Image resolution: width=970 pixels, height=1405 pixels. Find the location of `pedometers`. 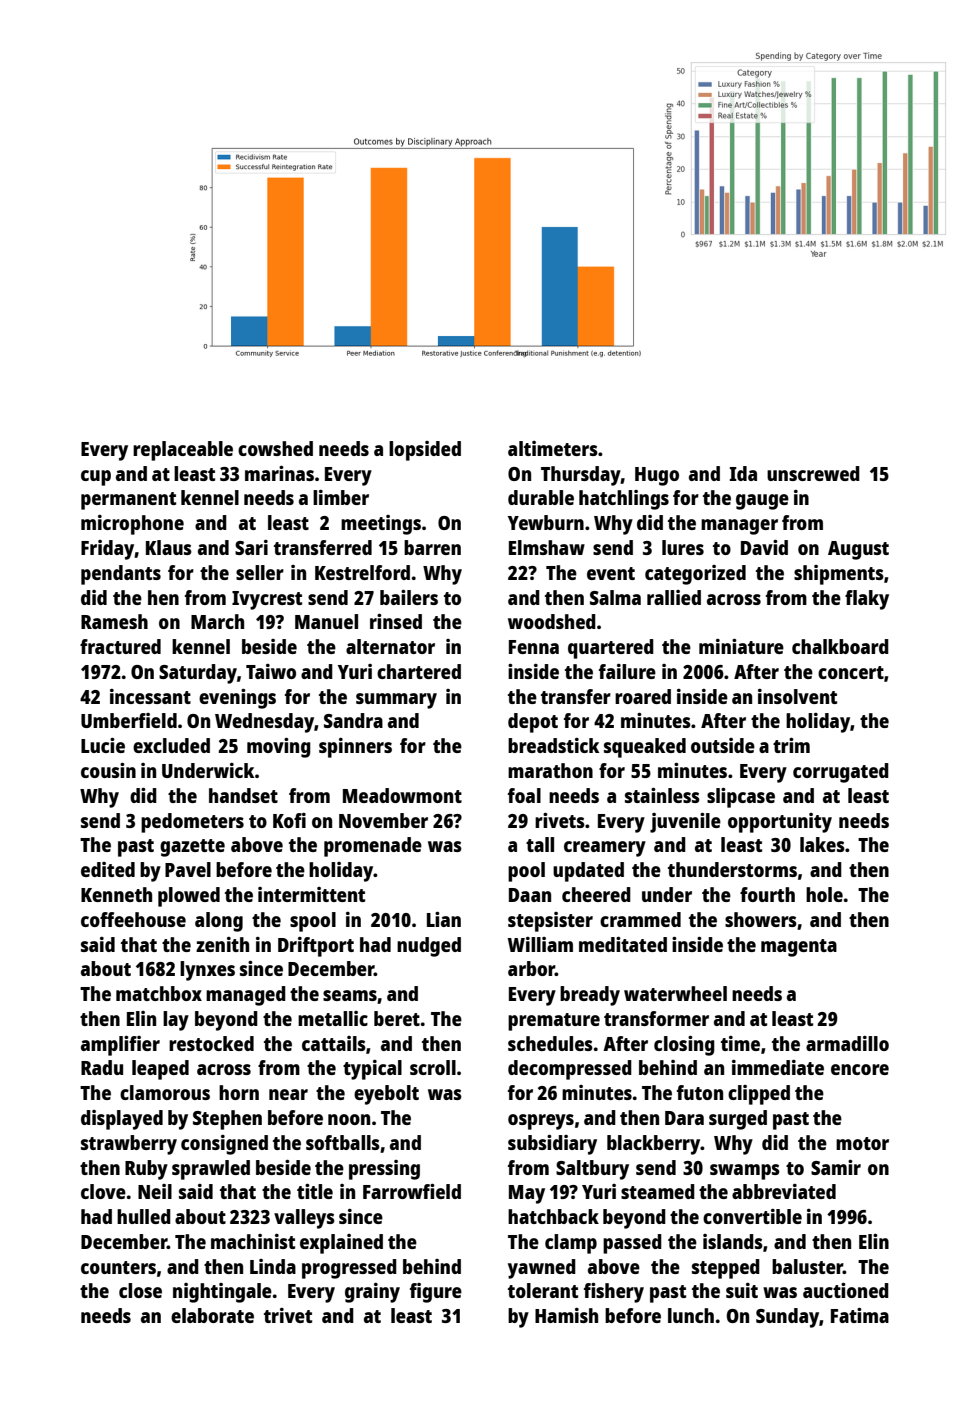

pedometers is located at coordinates (192, 823).
